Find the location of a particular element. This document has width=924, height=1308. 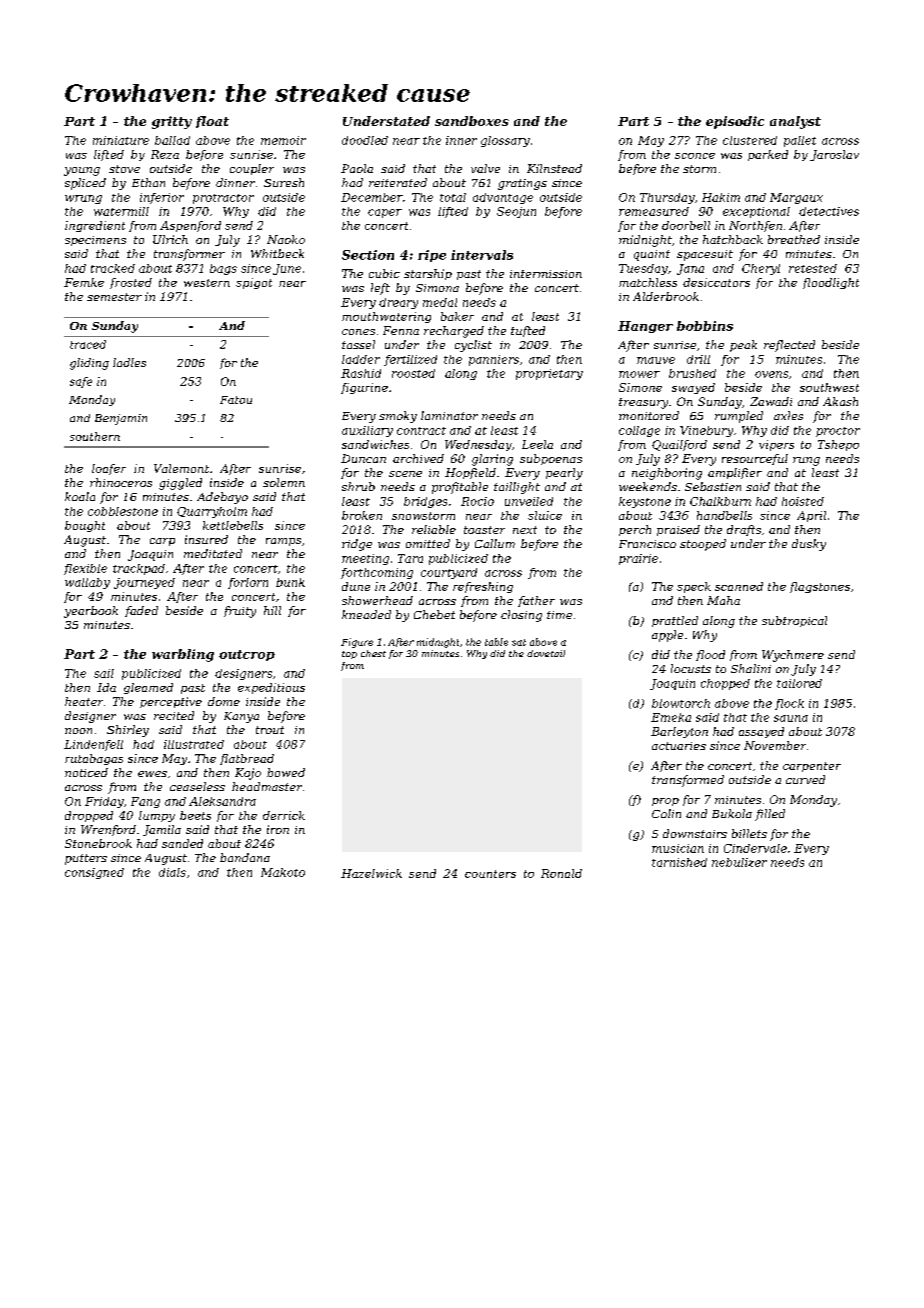

bandana is located at coordinates (245, 857).
